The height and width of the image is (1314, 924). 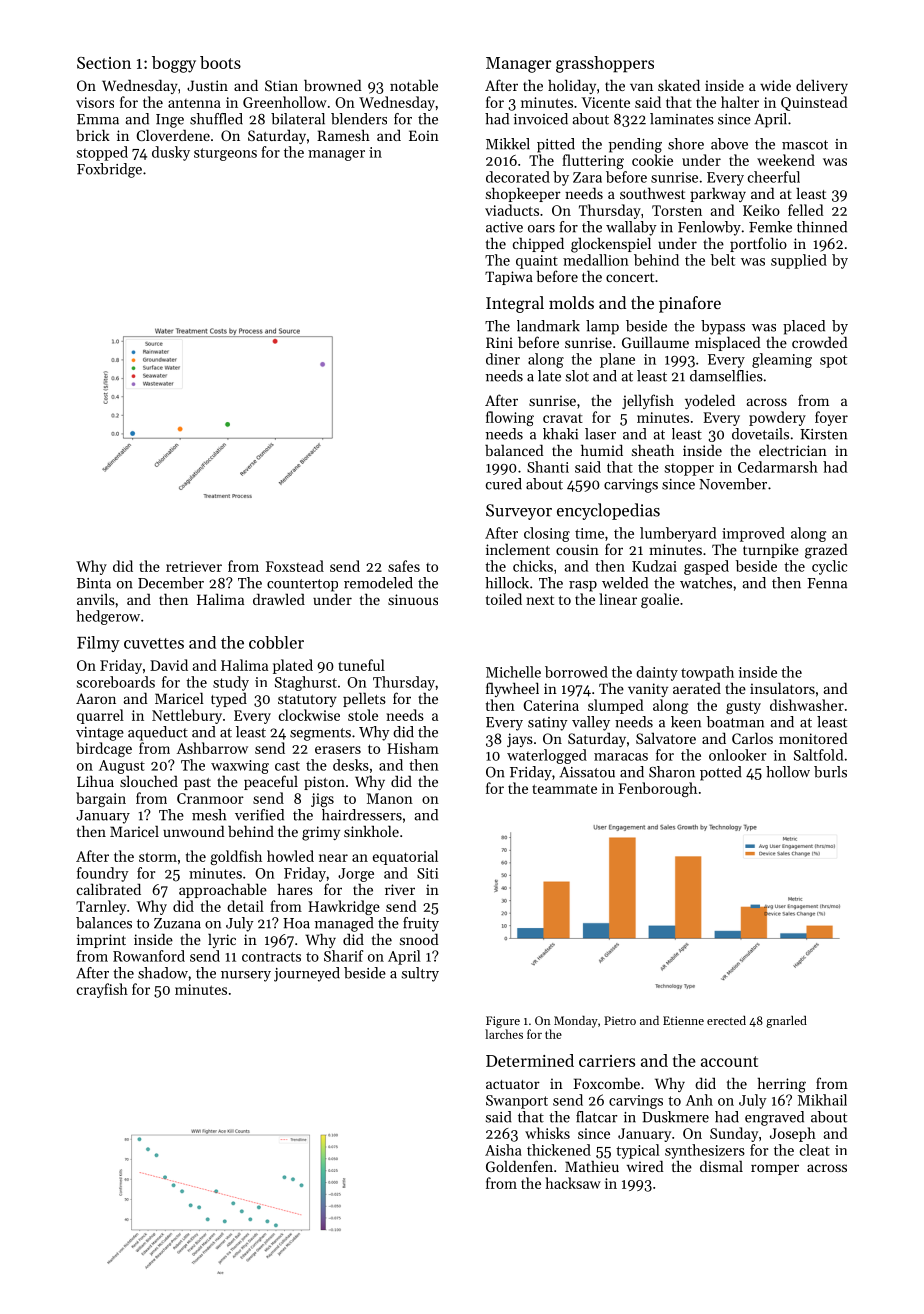 I want to click on drawled, so click(x=279, y=599).
